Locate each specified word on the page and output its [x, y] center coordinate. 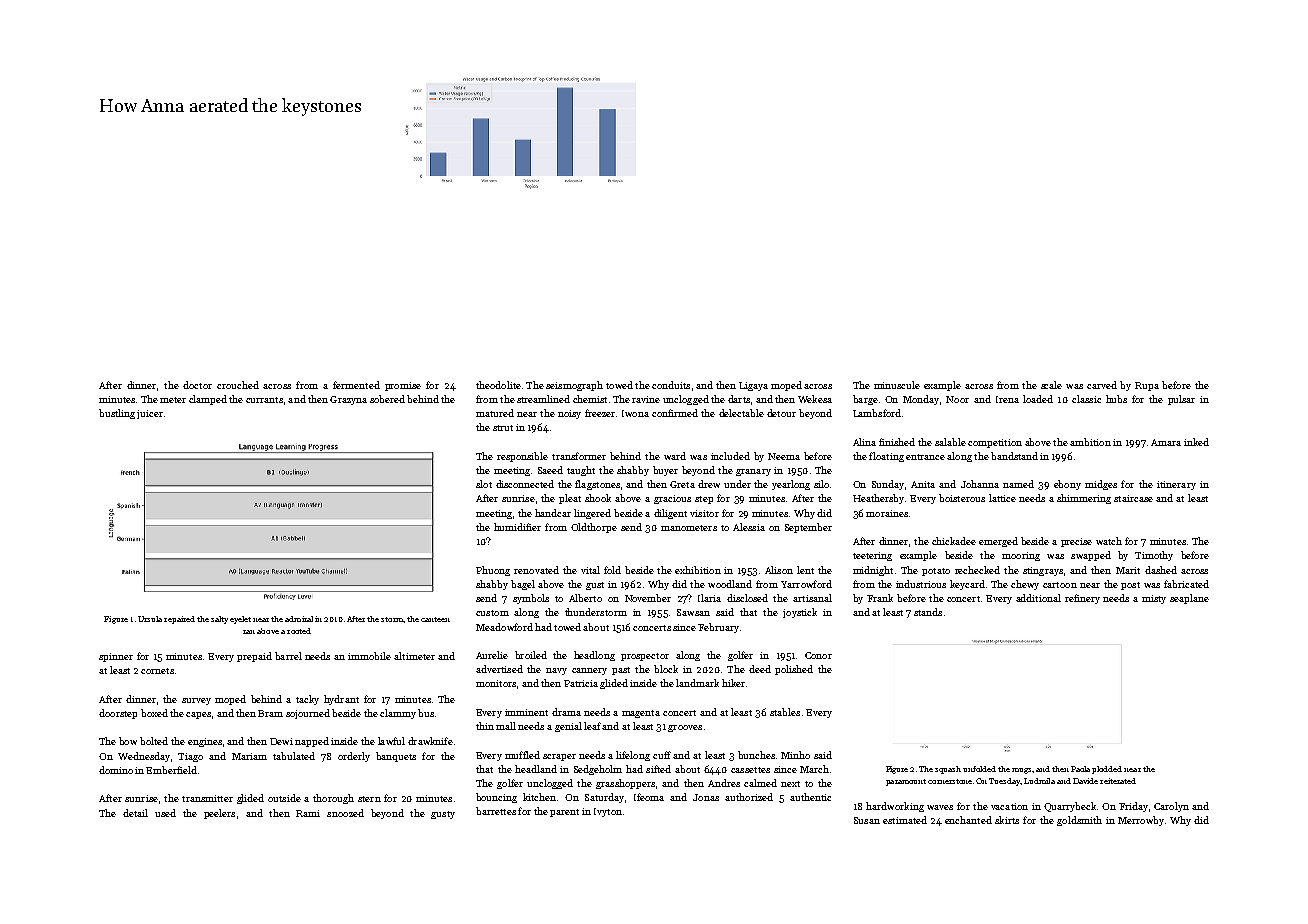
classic [1086, 399]
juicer [150, 414]
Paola [1080, 769]
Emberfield [171, 770]
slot [484, 484]
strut [503, 428]
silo [821, 484]
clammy [398, 714]
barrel [288, 656]
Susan [867, 820]
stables [785, 712]
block [666, 669]
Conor [818, 655]
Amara [1166, 442]
